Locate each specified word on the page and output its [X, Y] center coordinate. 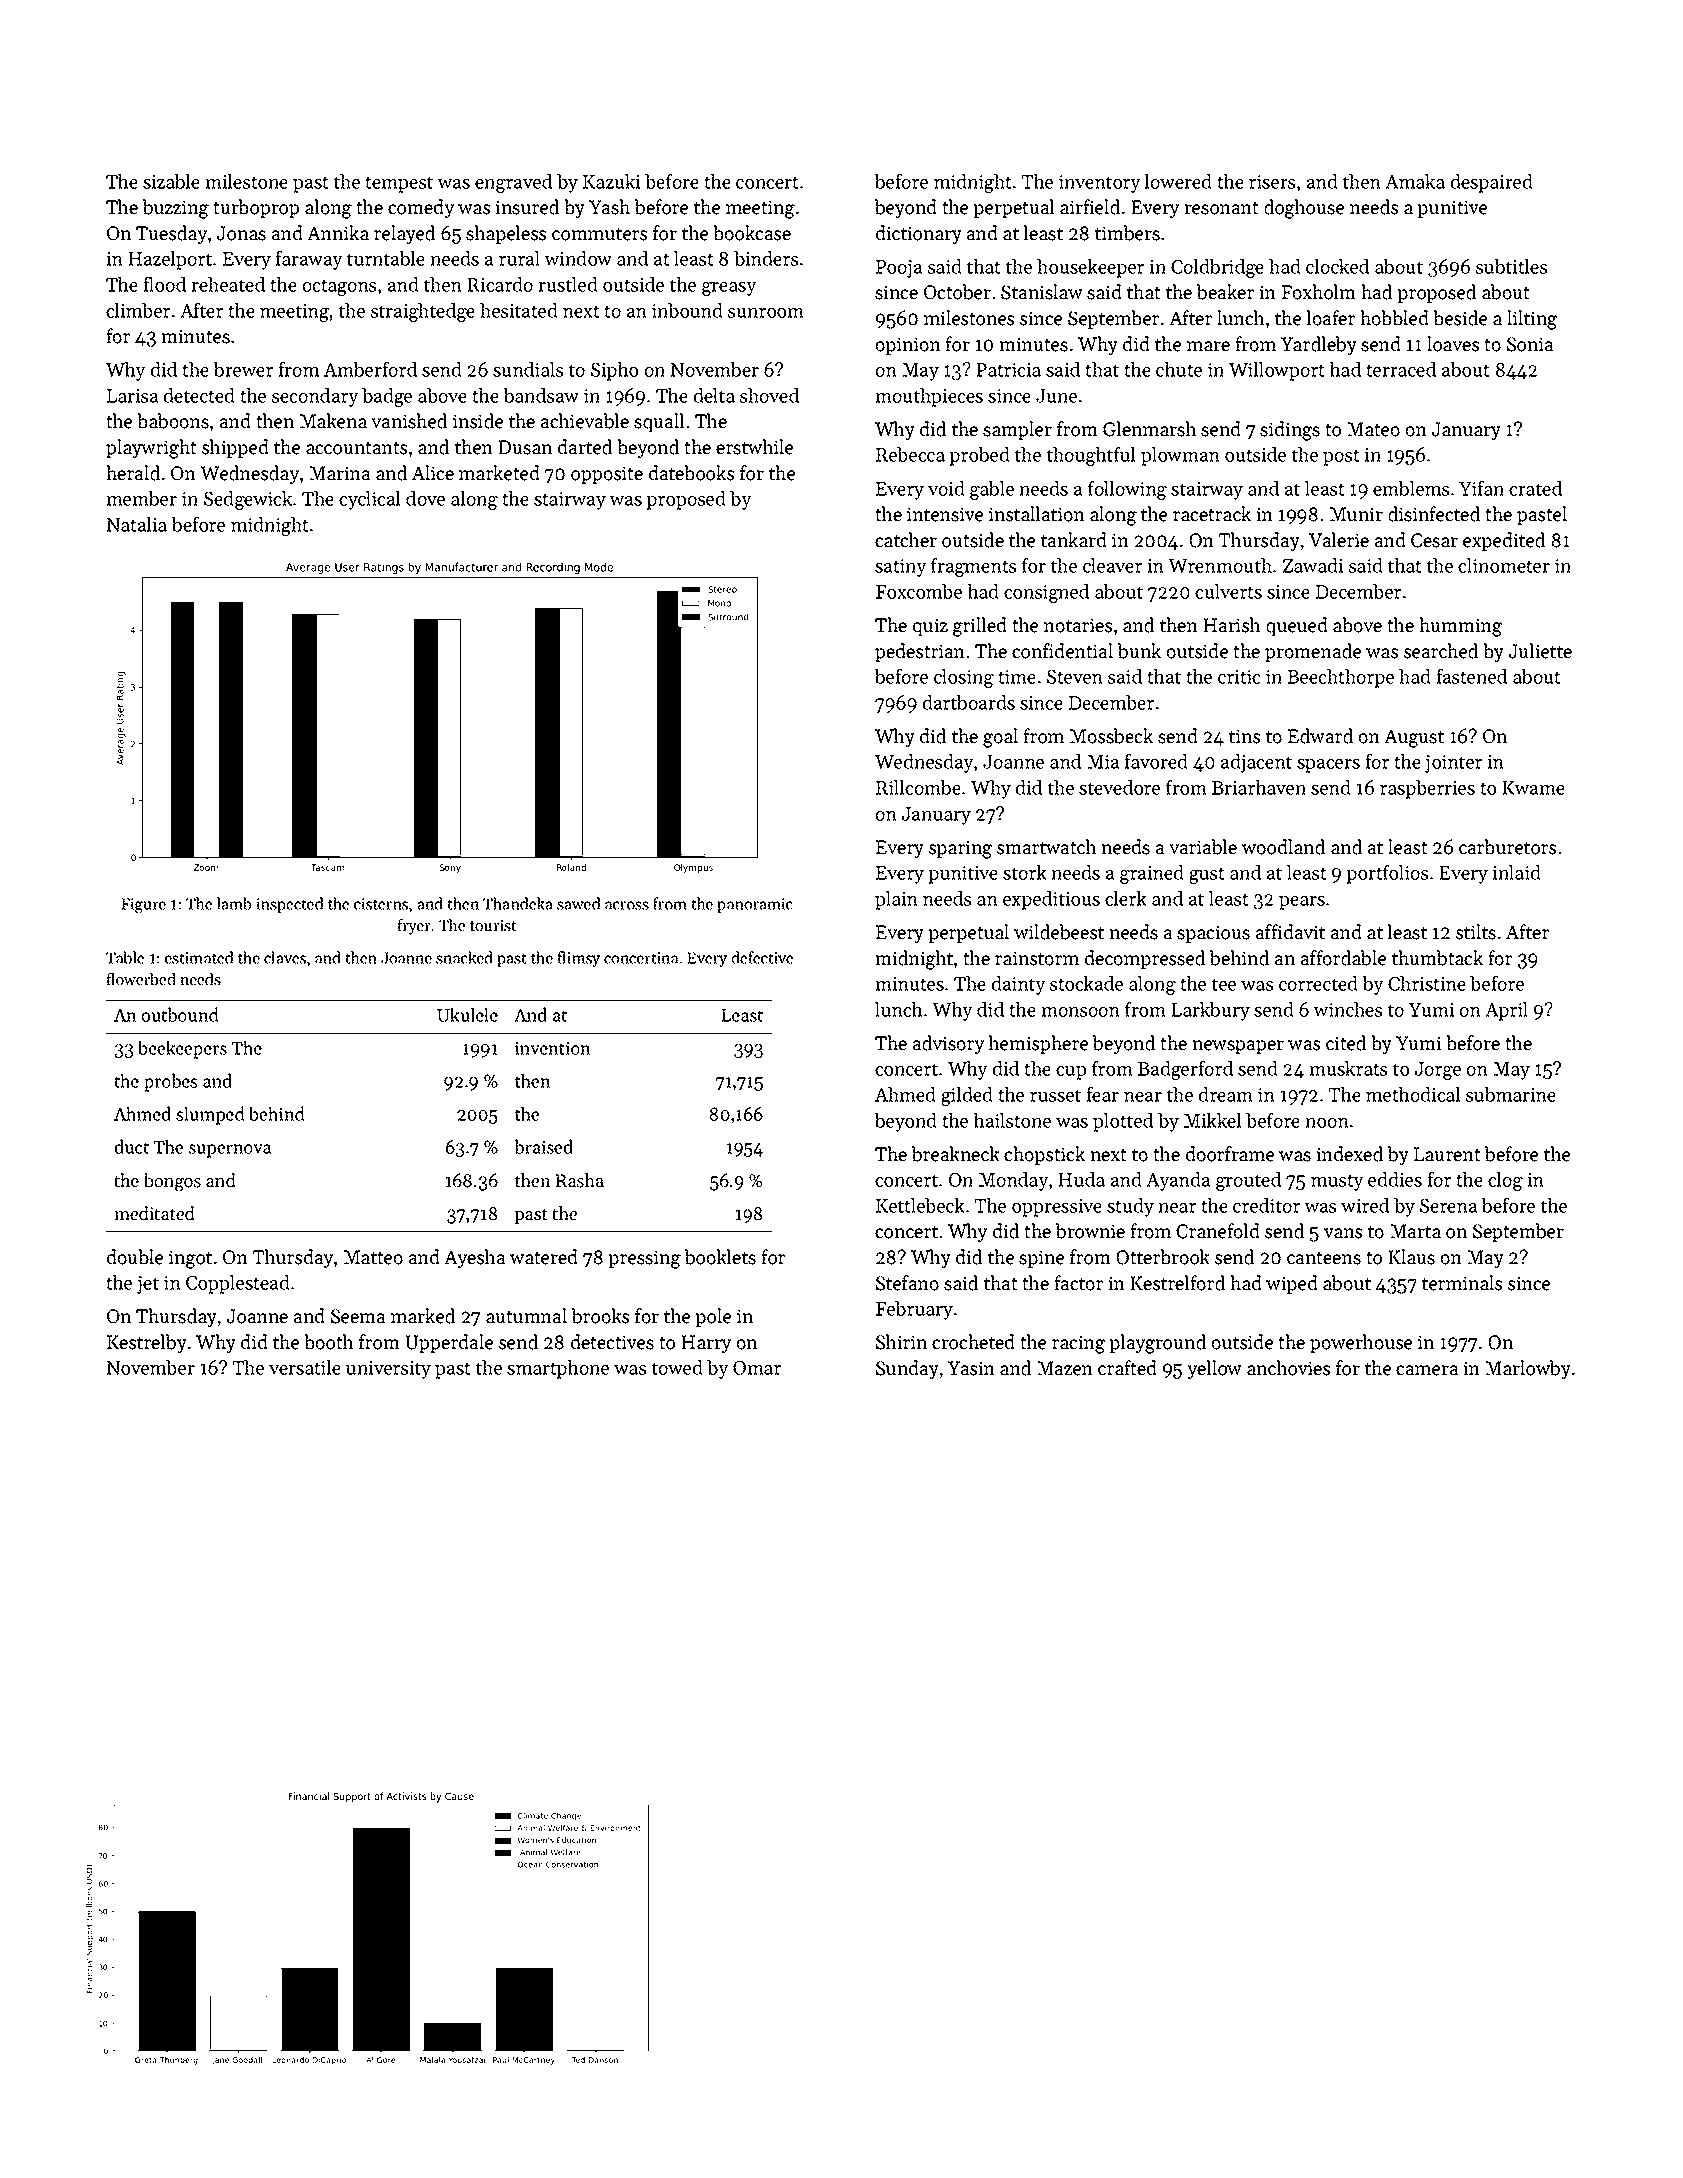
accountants [356, 448]
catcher [906, 540]
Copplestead [238, 1284]
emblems [1411, 488]
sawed [578, 903]
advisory [948, 1044]
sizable [171, 181]
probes [170, 1082]
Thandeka [517, 903]
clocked [1337, 266]
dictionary [919, 234]
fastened [1471, 676]
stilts [1476, 932]
